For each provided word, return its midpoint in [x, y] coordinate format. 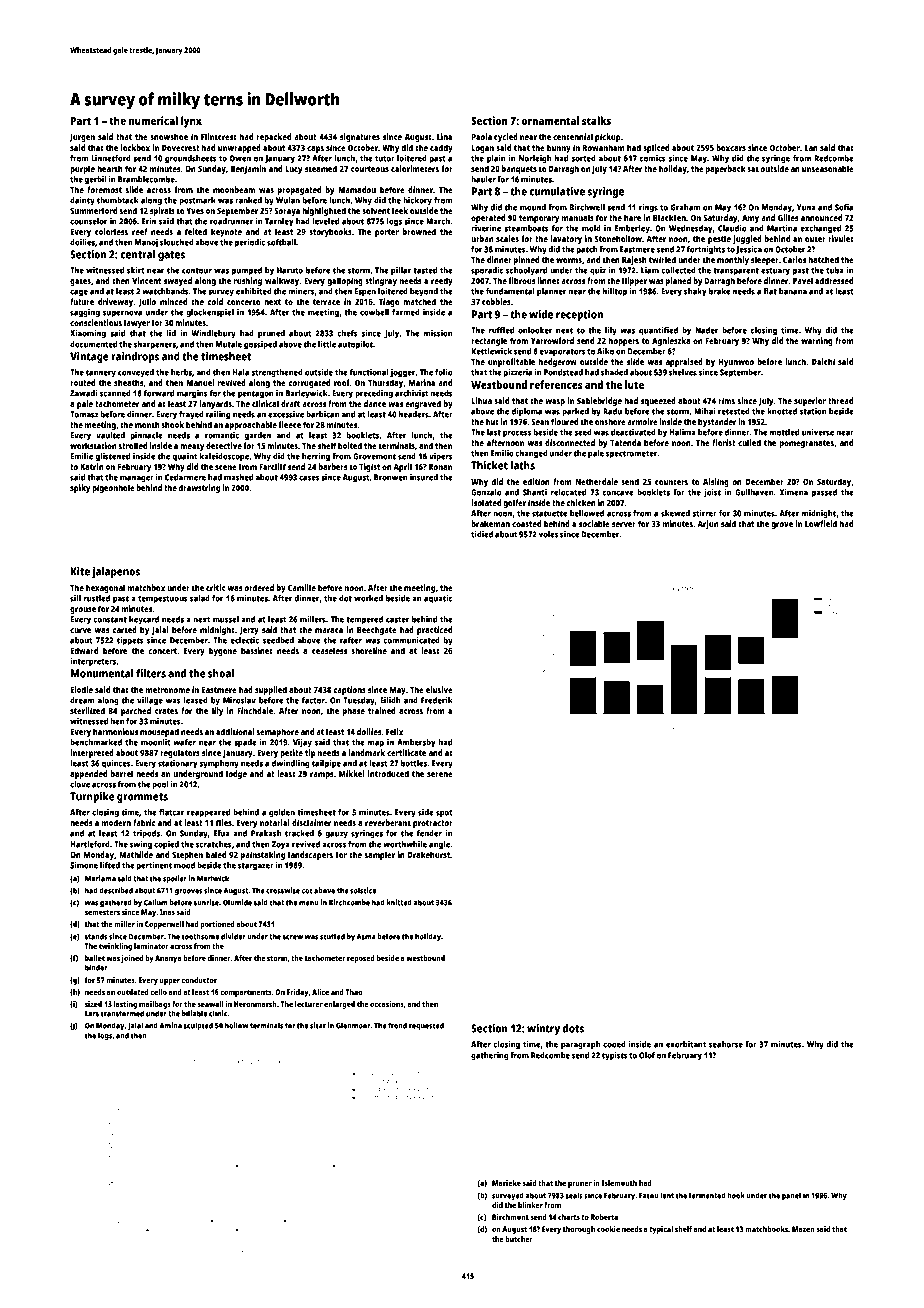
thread [840, 400]
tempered [364, 620]
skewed [675, 513]
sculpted [198, 1026]
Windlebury [213, 334]
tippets [130, 641]
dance [375, 403]
